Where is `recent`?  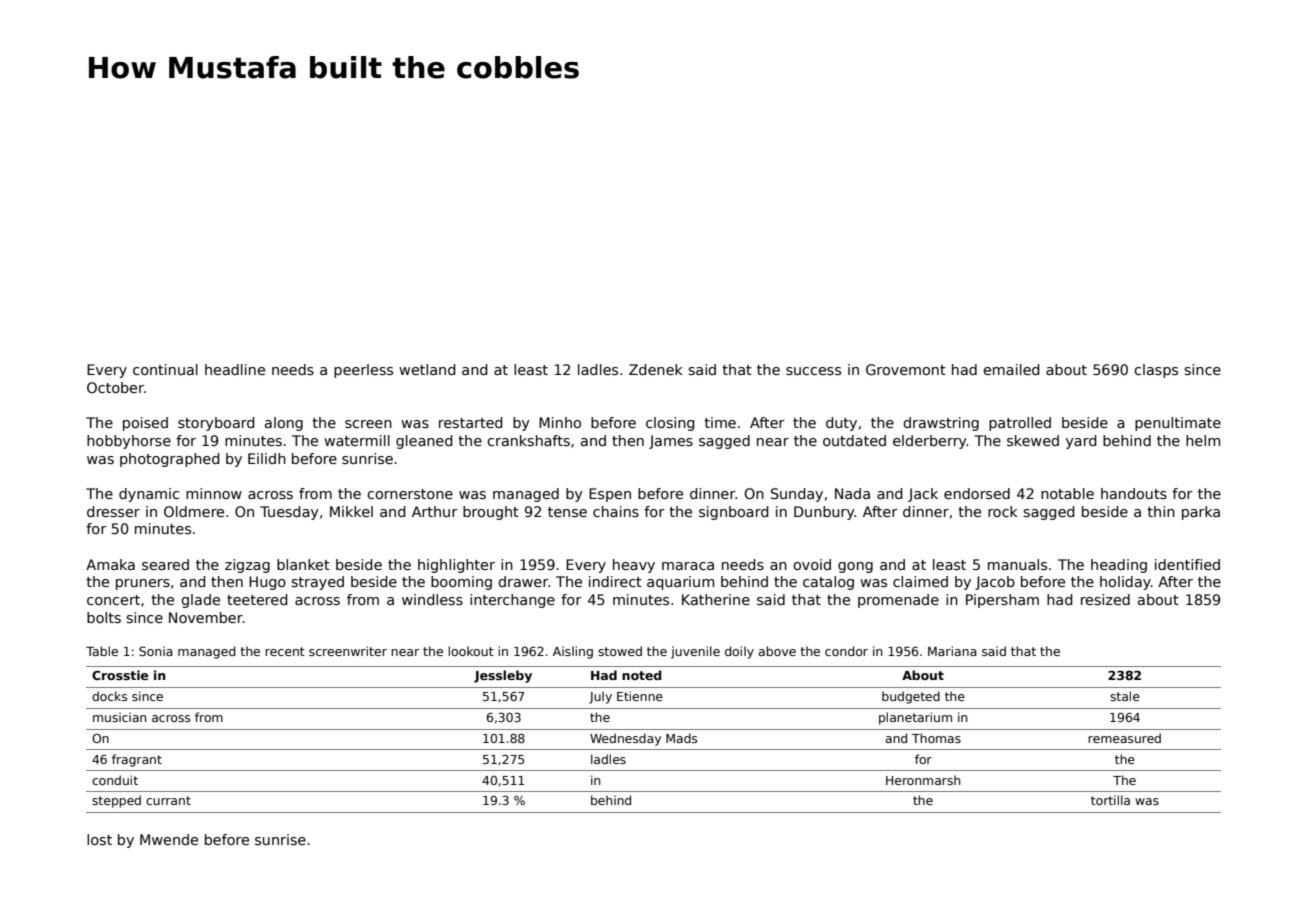
recent is located at coordinates (285, 651).
